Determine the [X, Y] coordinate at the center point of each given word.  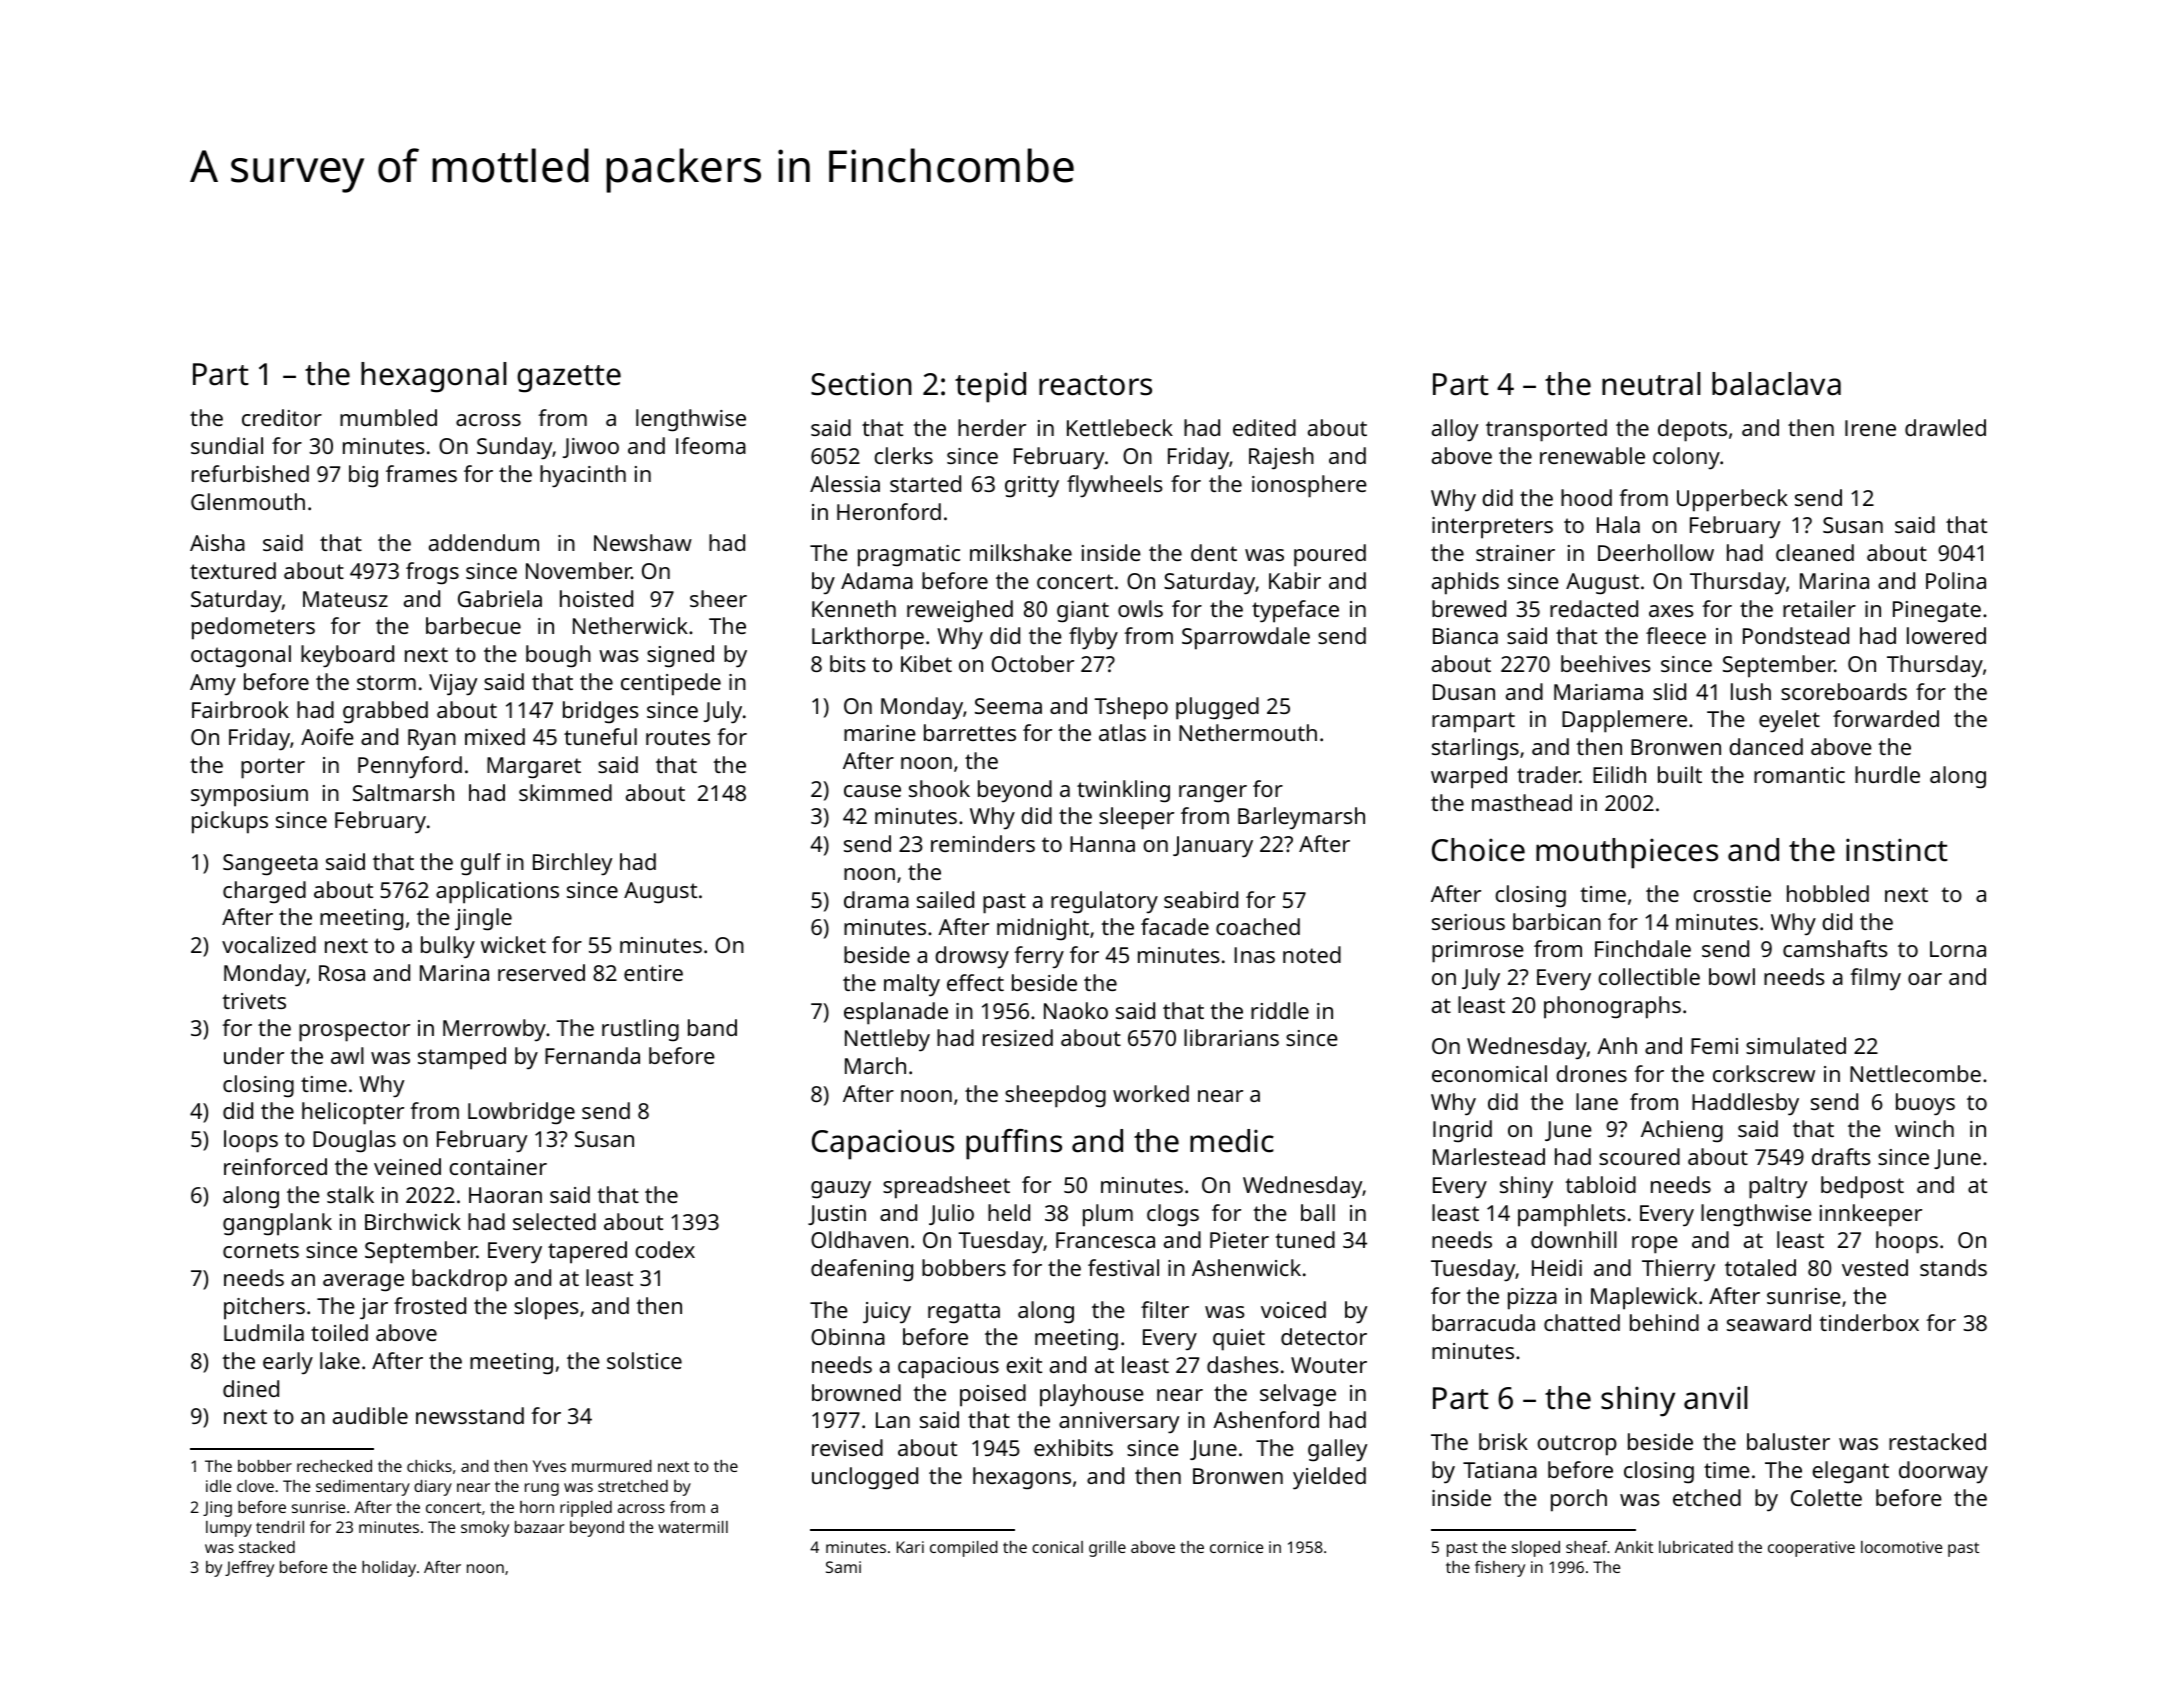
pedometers [253, 628]
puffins [1014, 1144]
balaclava [1776, 384]
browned [856, 1392]
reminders [983, 843]
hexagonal [434, 377]
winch [1924, 1128]
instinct [1897, 850]
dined [251, 1388]
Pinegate [1937, 612]
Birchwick [413, 1221]
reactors [1095, 385]
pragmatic [909, 556]
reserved [541, 972]
